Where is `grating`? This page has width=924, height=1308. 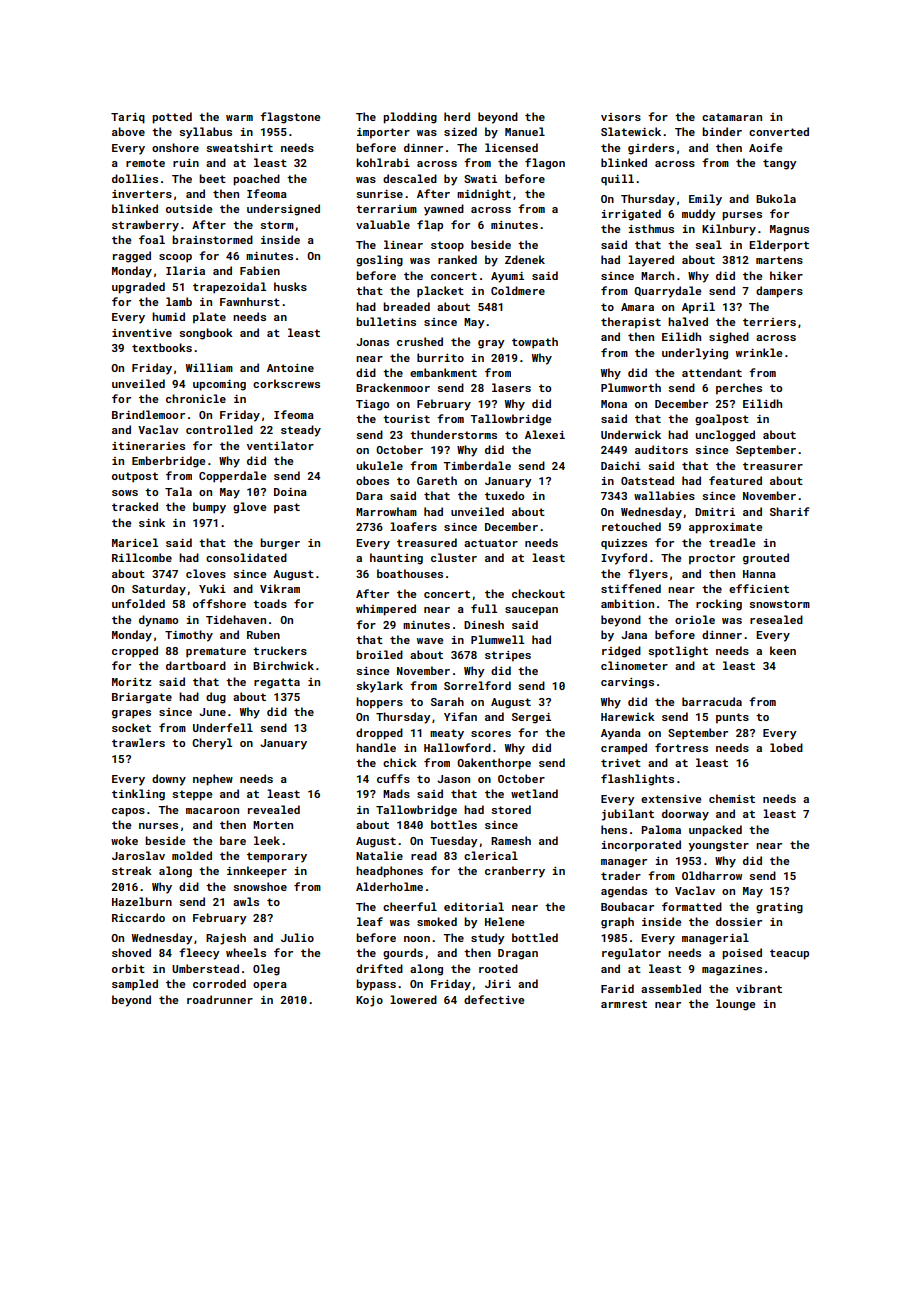 grating is located at coordinates (779, 908).
